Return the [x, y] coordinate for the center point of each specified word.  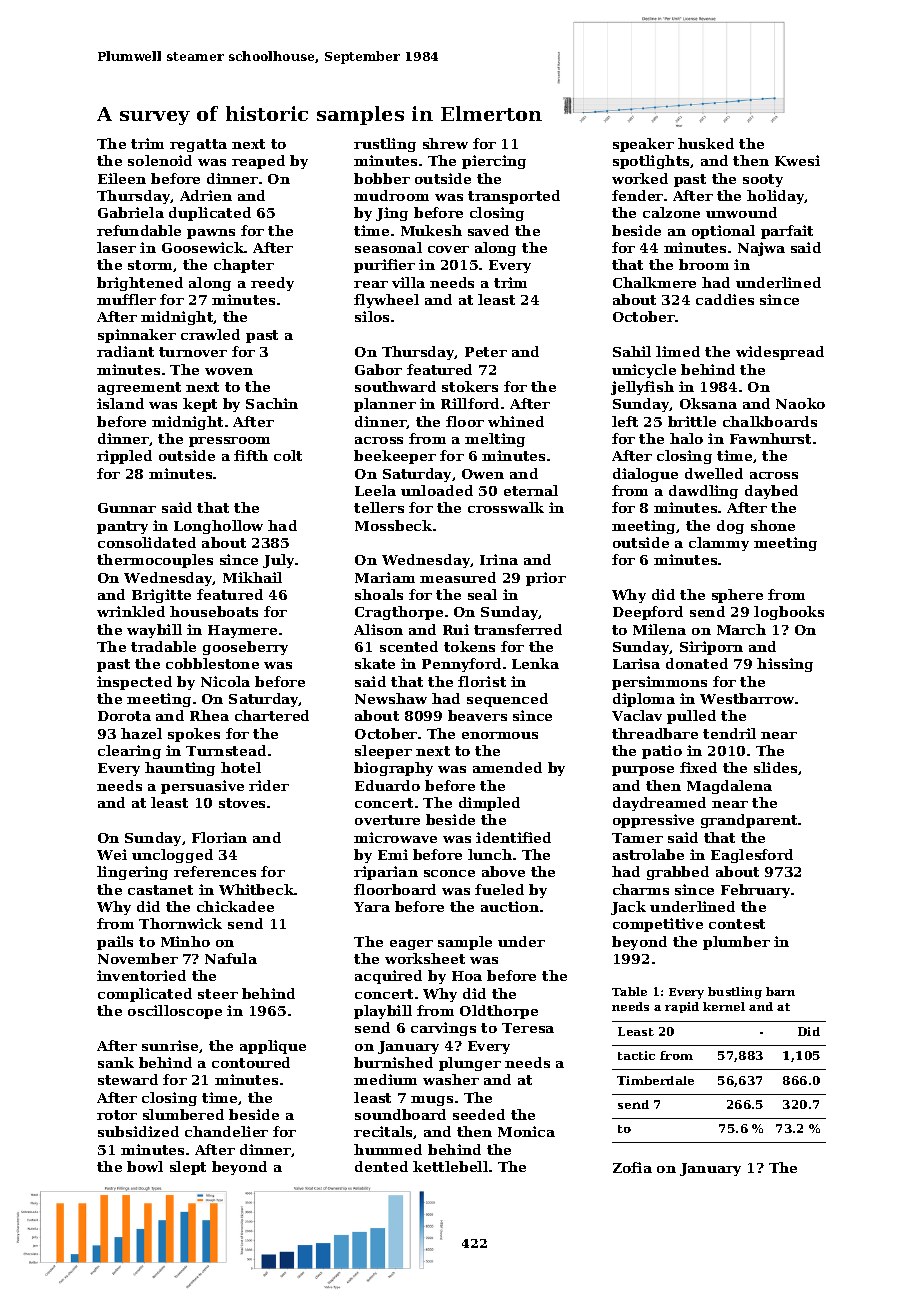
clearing [129, 752]
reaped [258, 162]
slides [775, 767]
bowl [145, 1166]
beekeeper [395, 457]
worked [640, 178]
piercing [494, 162]
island [120, 403]
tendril [729, 733]
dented [381, 1166]
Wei [112, 854]
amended [507, 767]
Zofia [632, 1167]
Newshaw [391, 698]
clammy [719, 544]
